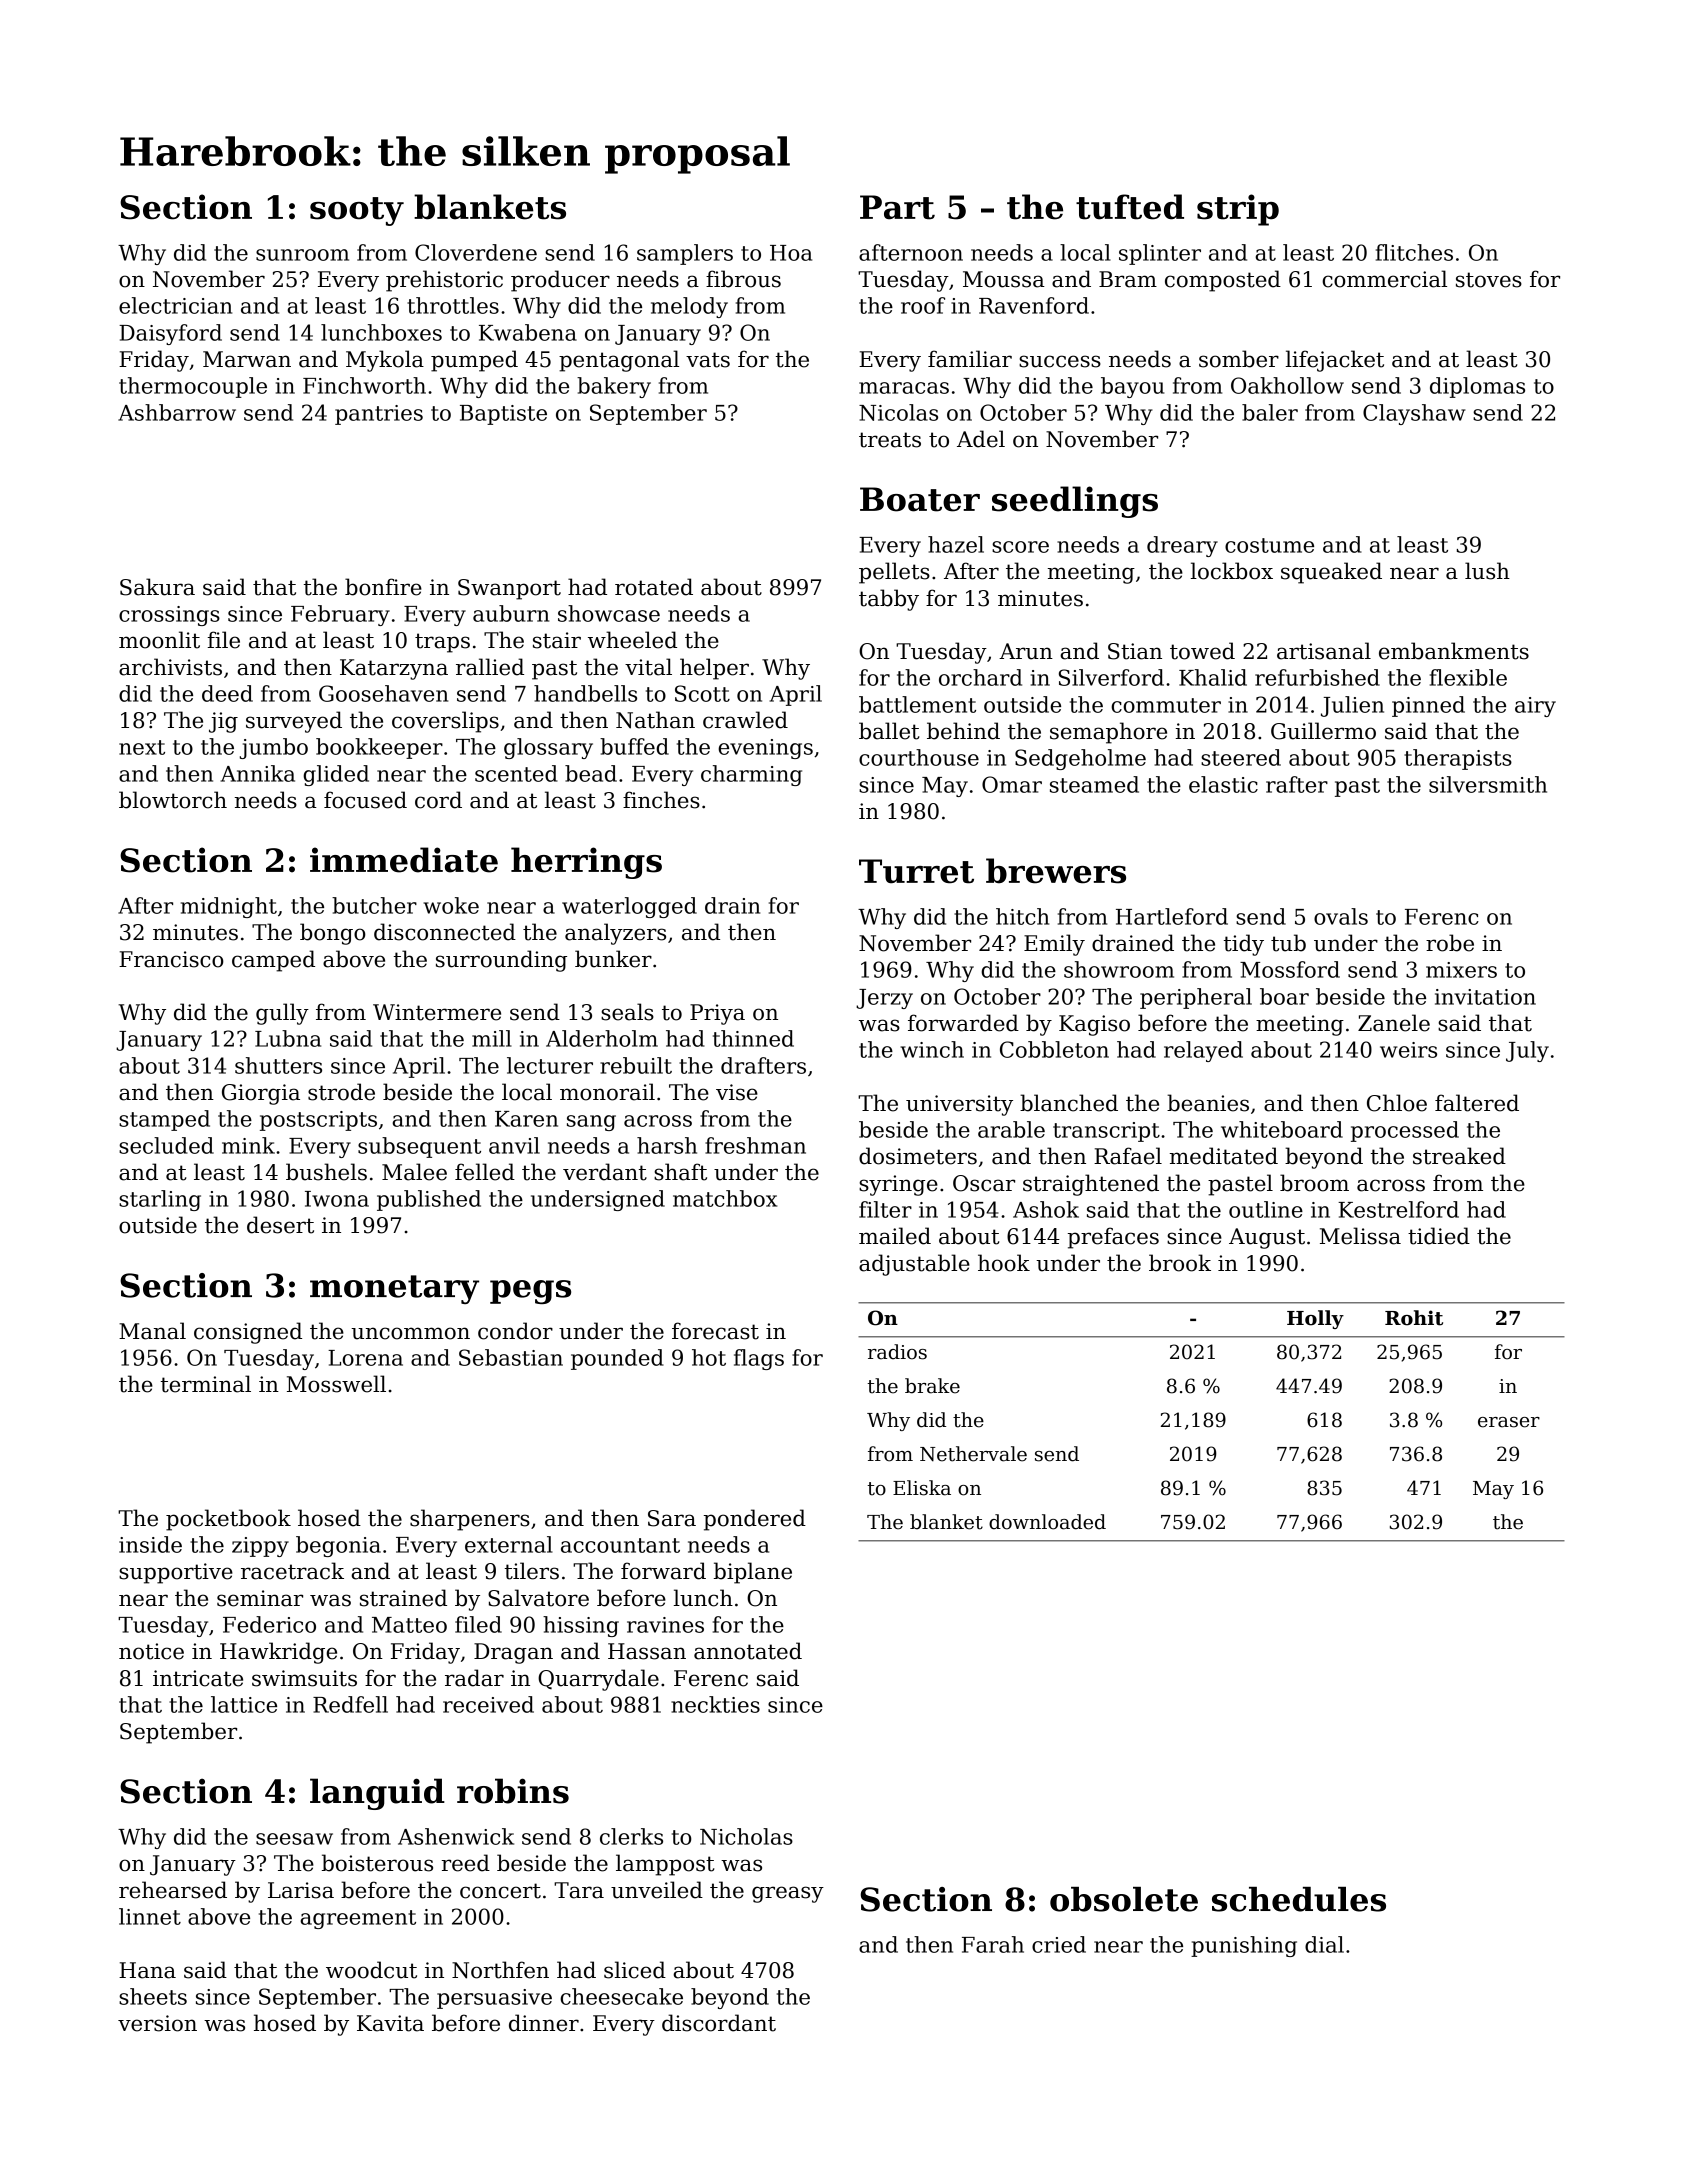 The width and height of the screenshot is (1683, 2178). I want to click on Francisco, so click(171, 959).
